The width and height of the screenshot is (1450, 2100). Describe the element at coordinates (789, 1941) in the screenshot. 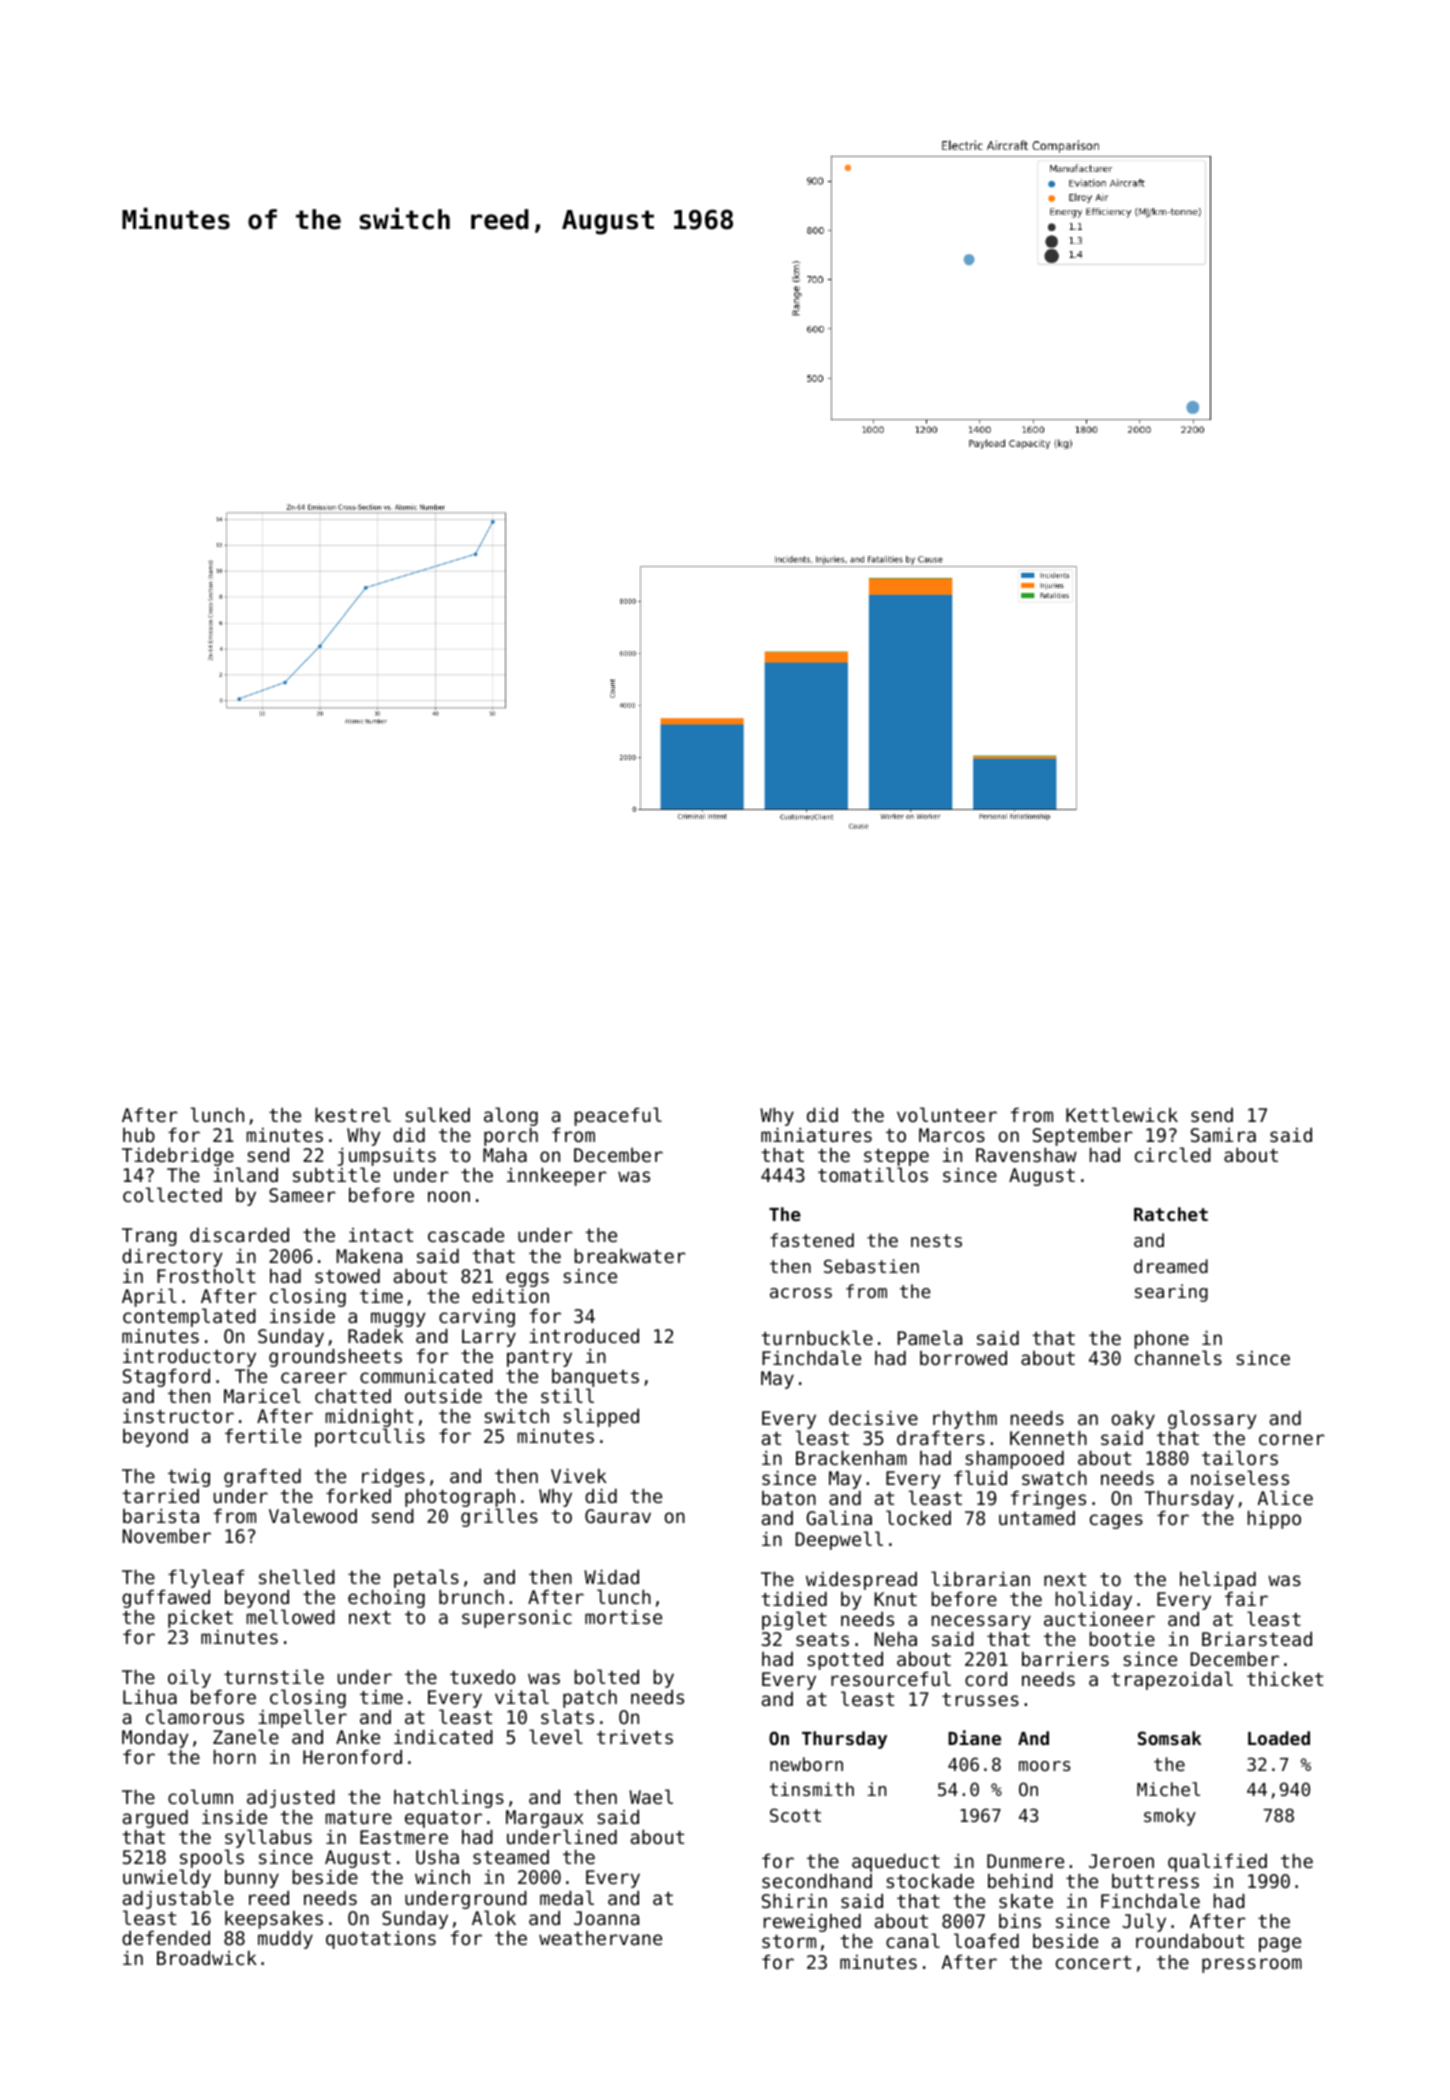

I see `storm` at that location.
